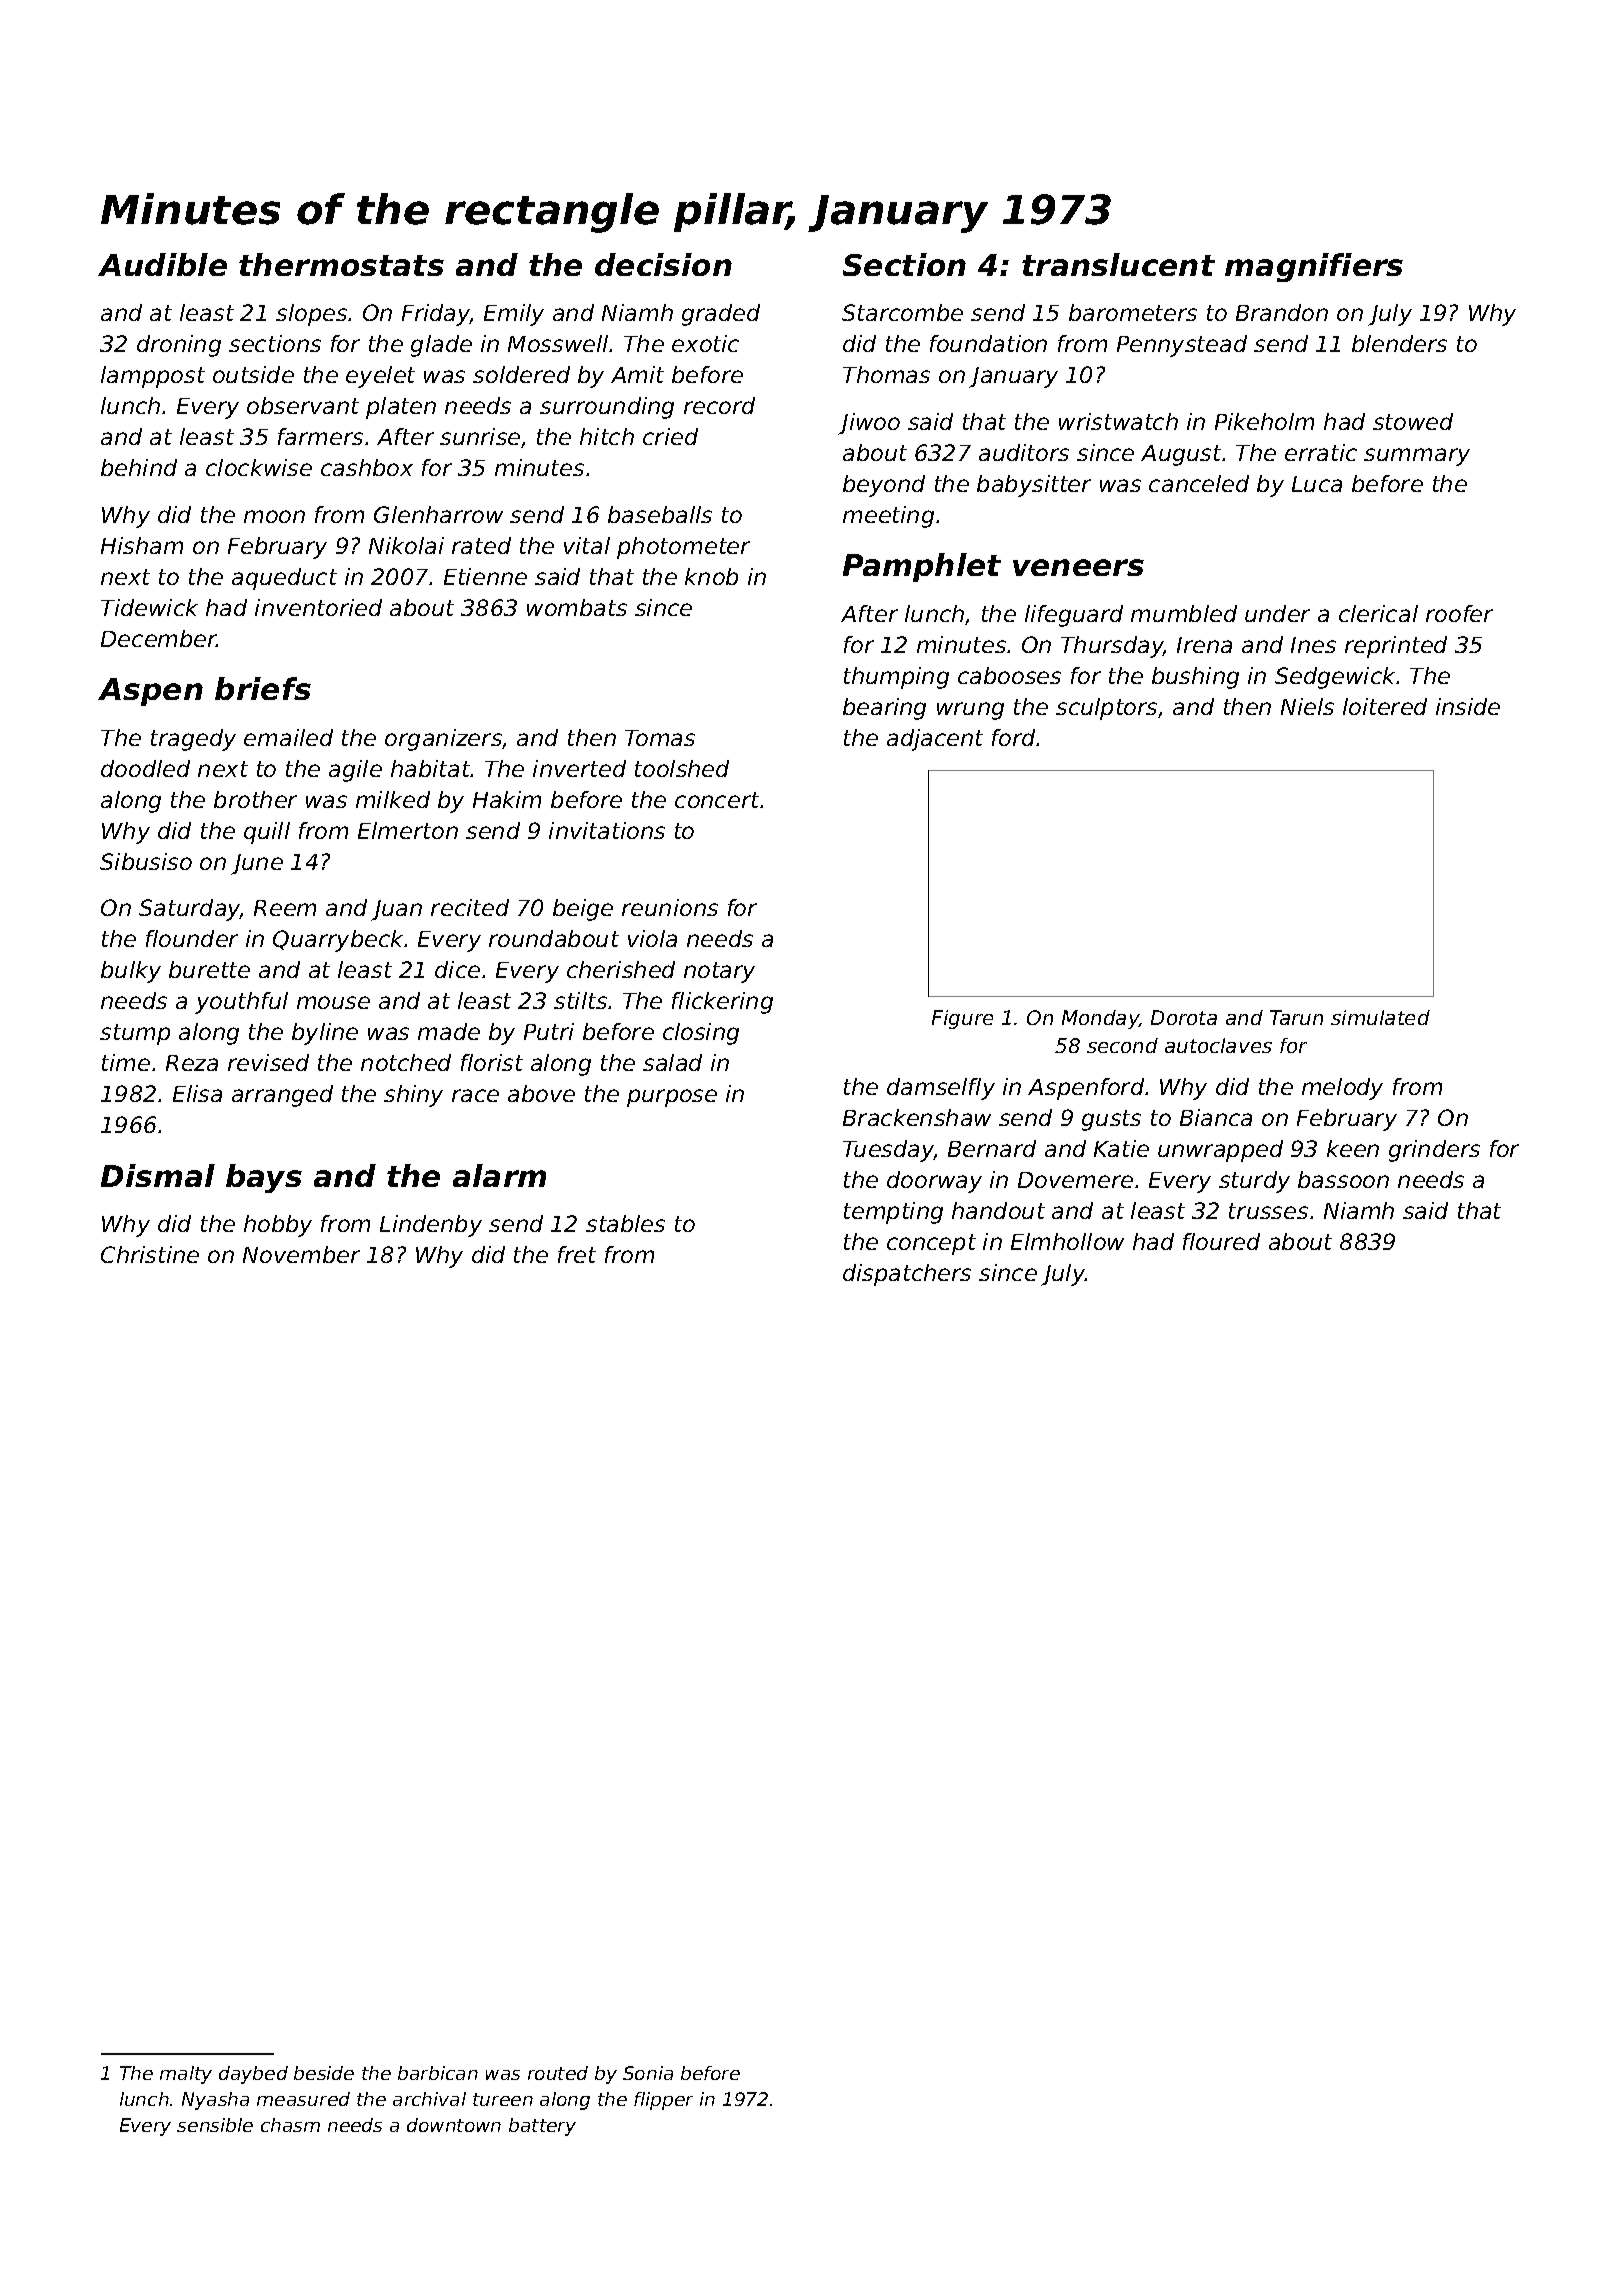 The height and width of the page is (2292, 1620). What do you see at coordinates (253, 2075) in the page?
I see `daybed` at bounding box center [253, 2075].
